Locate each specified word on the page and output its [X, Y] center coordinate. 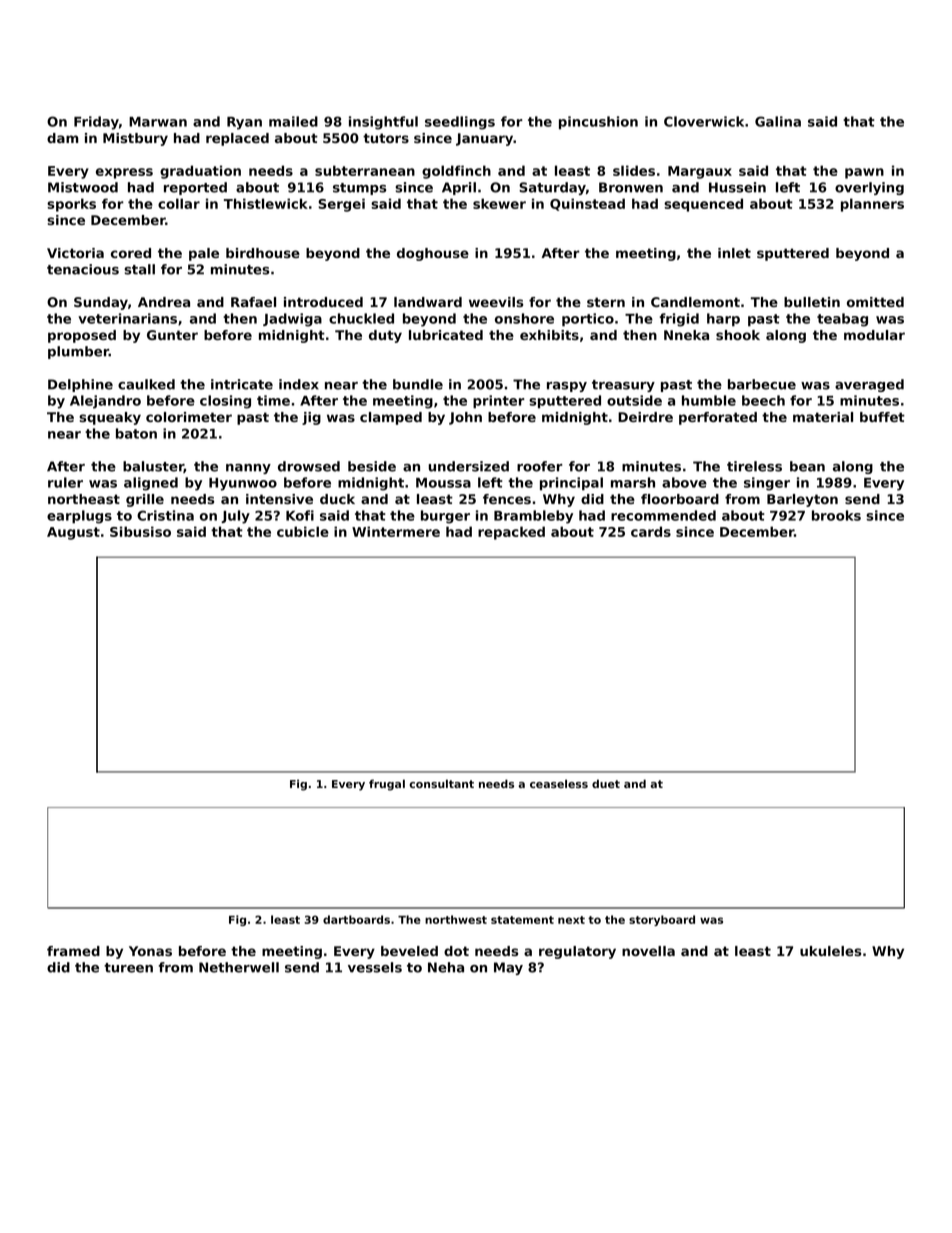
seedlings [460, 123]
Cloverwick [704, 121]
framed [73, 951]
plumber [78, 352]
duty [385, 336]
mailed [293, 121]
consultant [442, 783]
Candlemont [695, 302]
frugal [387, 785]
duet [606, 783]
